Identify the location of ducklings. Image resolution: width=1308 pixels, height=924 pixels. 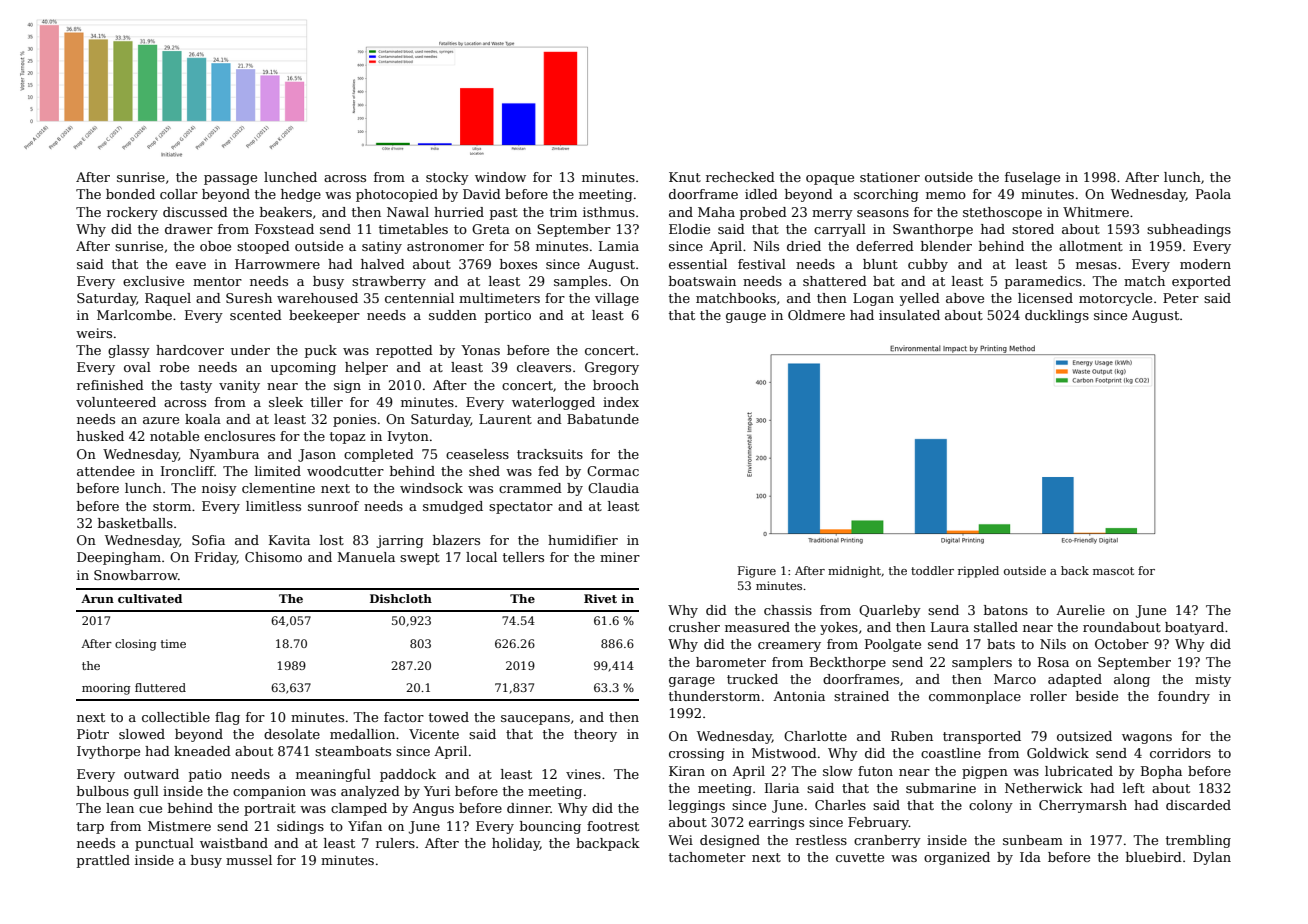
(1057, 316).
